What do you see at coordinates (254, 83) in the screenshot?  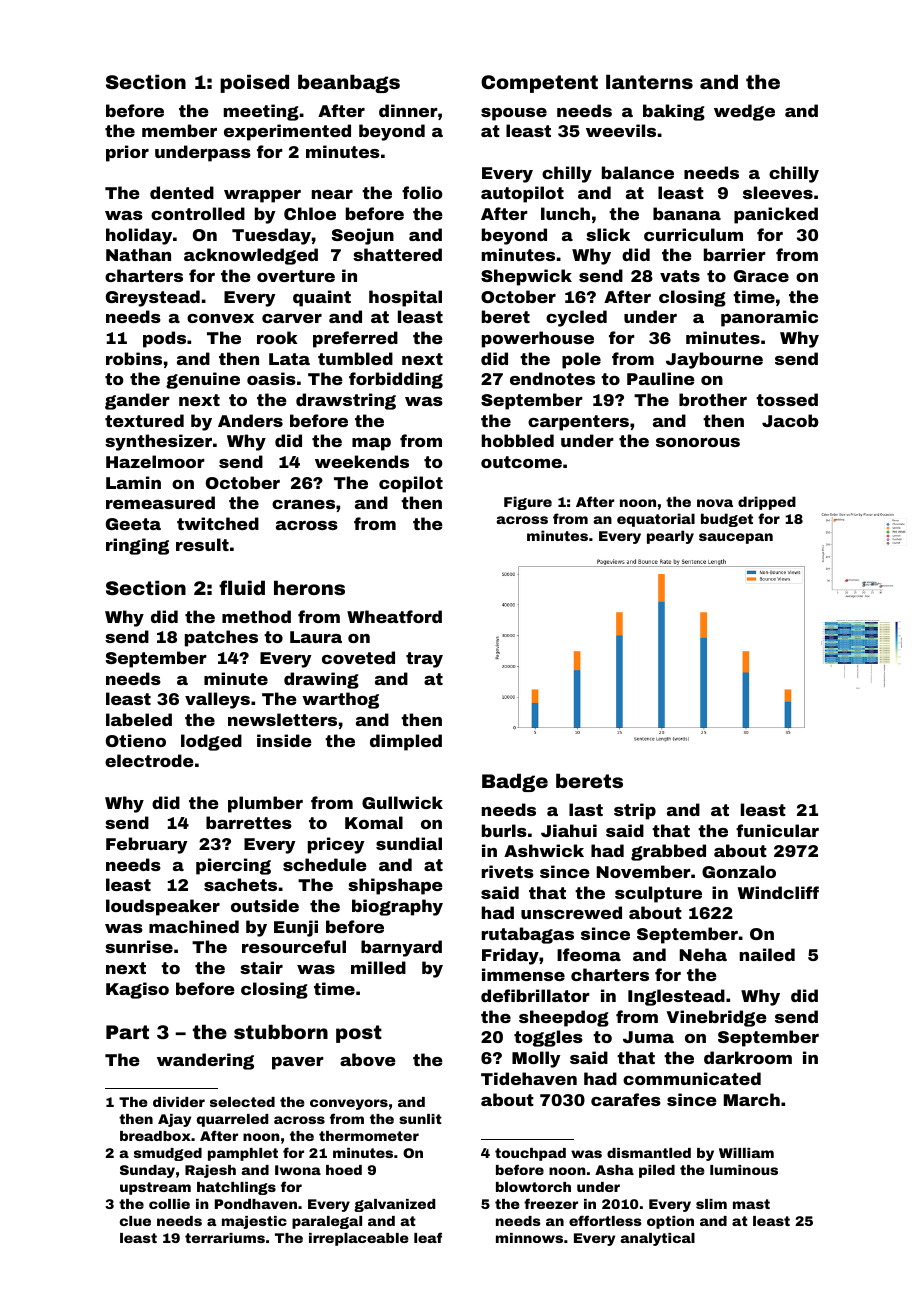 I see `poised` at bounding box center [254, 83].
